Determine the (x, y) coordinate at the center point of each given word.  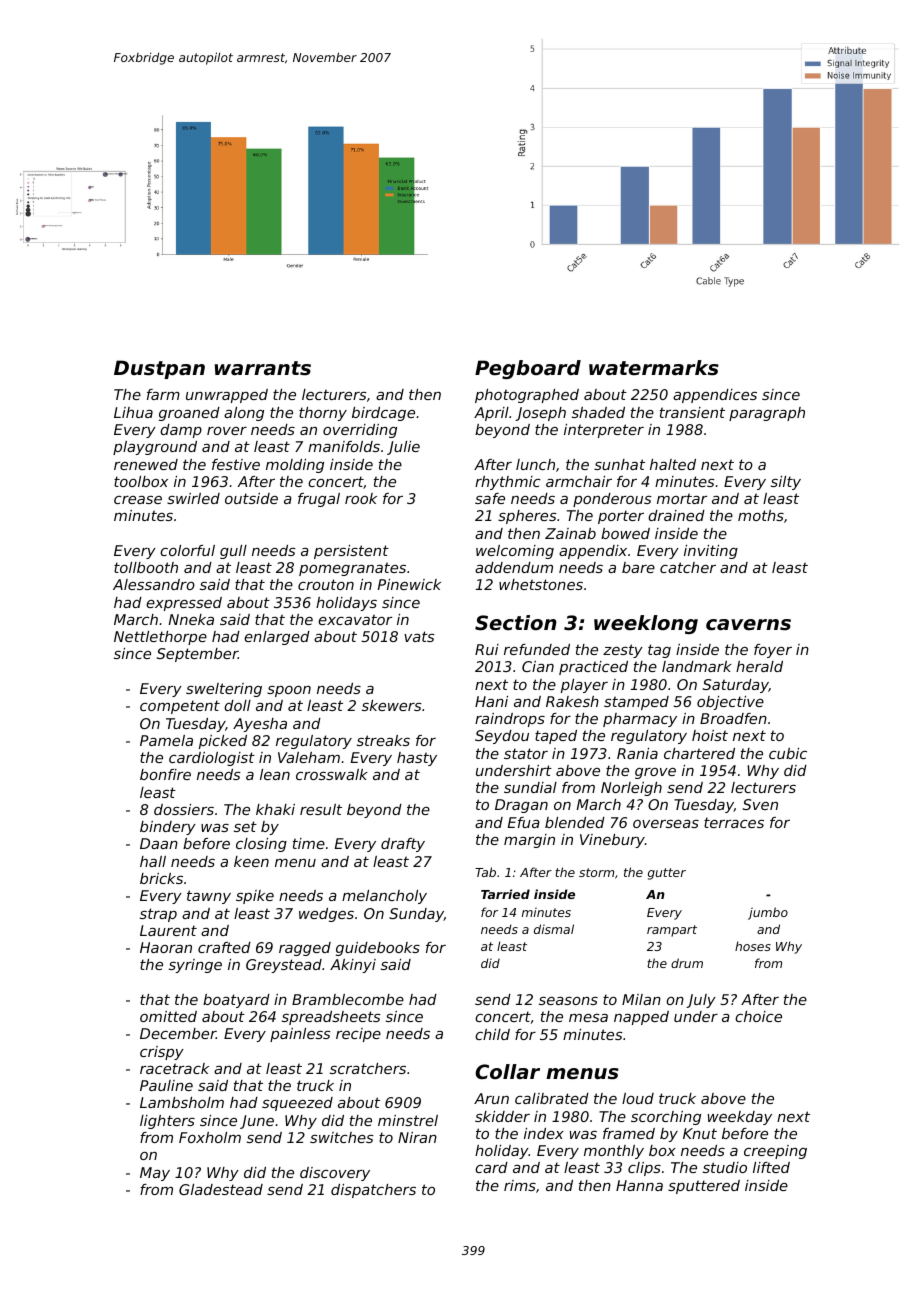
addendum (514, 567)
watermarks (654, 368)
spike (255, 897)
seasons (568, 1001)
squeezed (297, 1104)
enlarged (277, 638)
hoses (753, 946)
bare (638, 567)
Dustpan (159, 369)
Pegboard (528, 369)
